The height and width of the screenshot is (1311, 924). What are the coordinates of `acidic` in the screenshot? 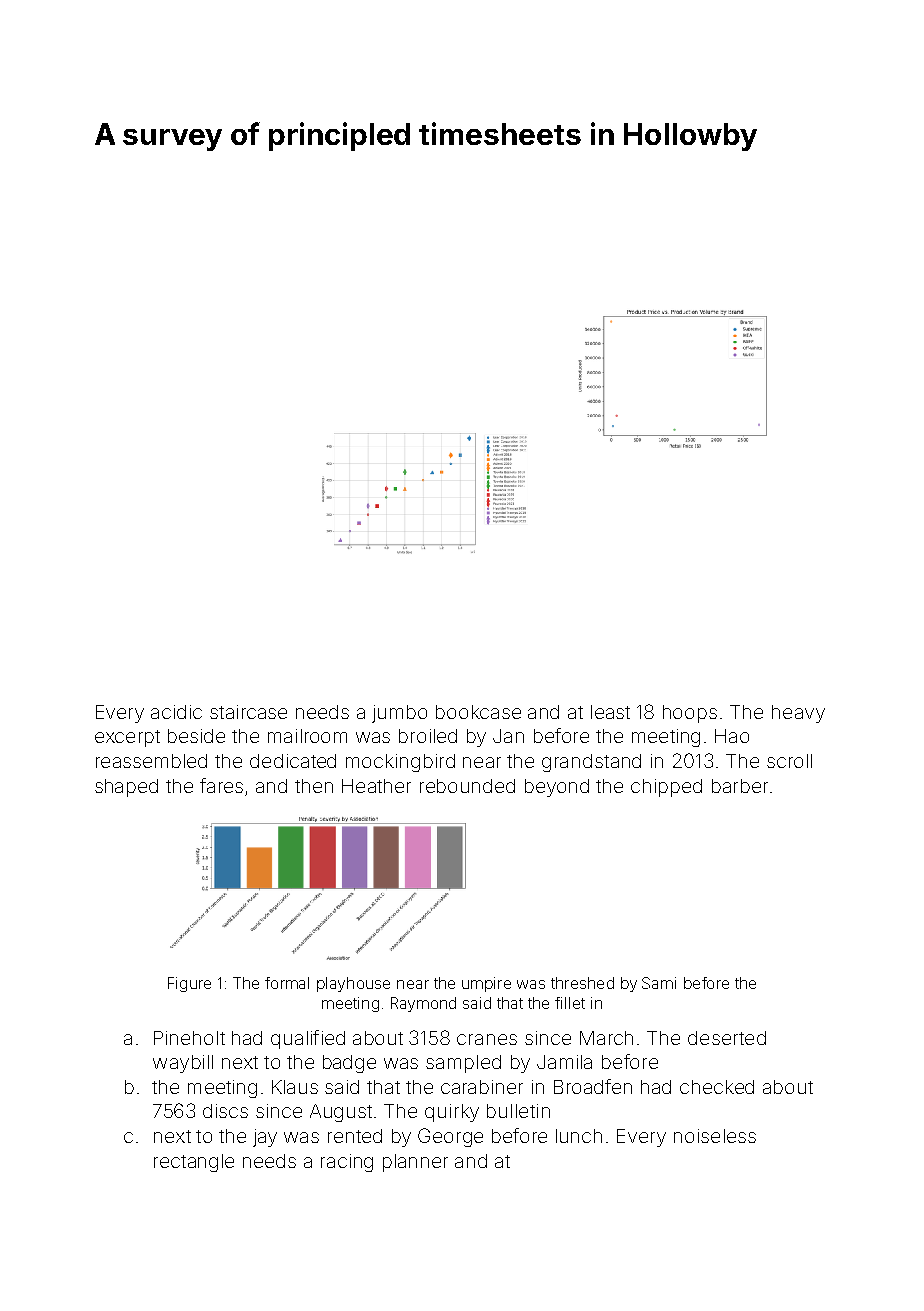 It's located at (176, 712).
